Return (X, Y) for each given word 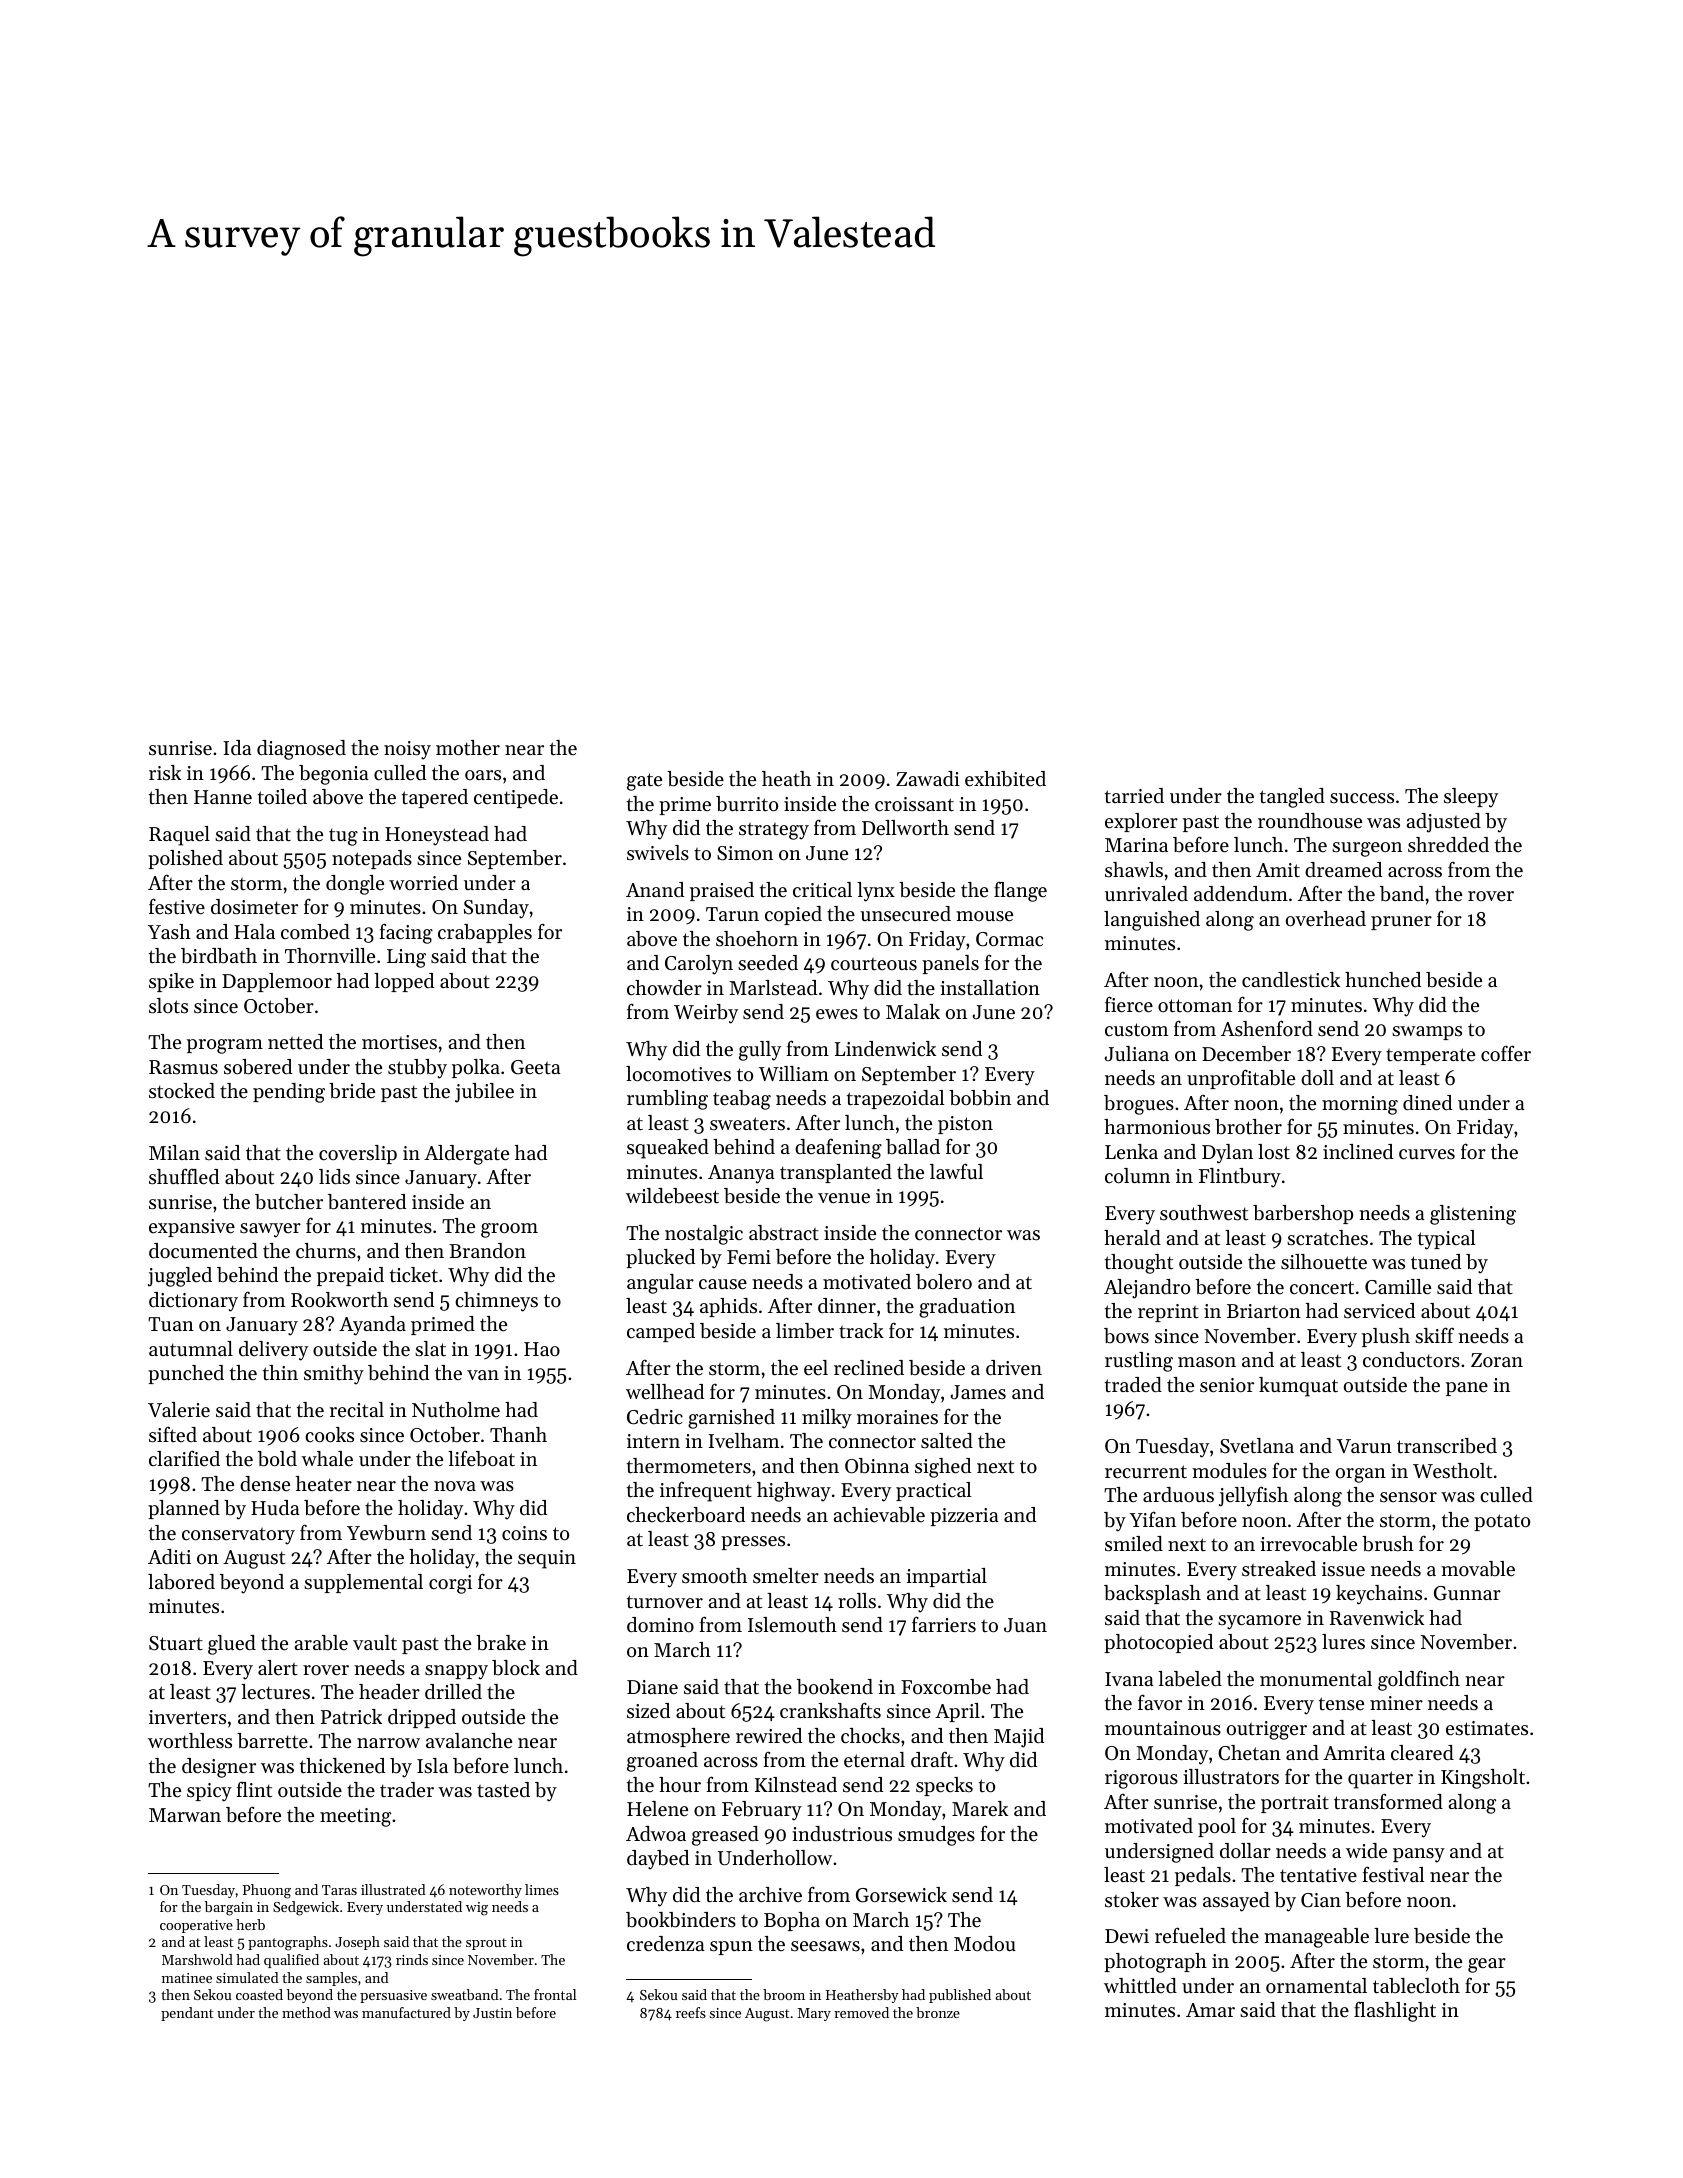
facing (406, 933)
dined (1427, 1103)
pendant (187, 2014)
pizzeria (964, 1517)
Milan (174, 1152)
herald (1132, 1237)
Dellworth (905, 828)
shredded (1448, 845)
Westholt (1452, 1471)
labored (181, 1582)
